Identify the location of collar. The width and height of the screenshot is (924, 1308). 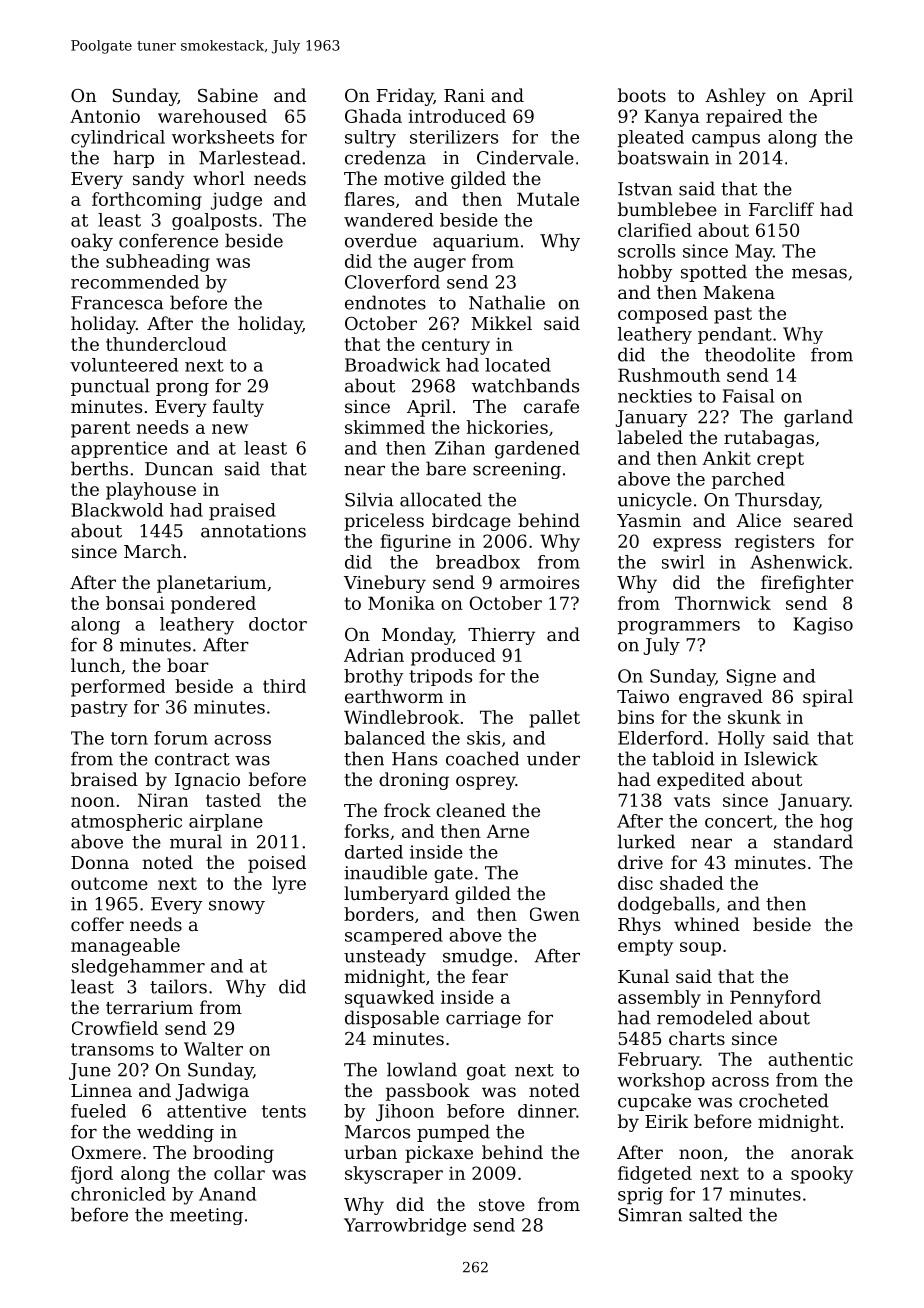
(239, 1173).
